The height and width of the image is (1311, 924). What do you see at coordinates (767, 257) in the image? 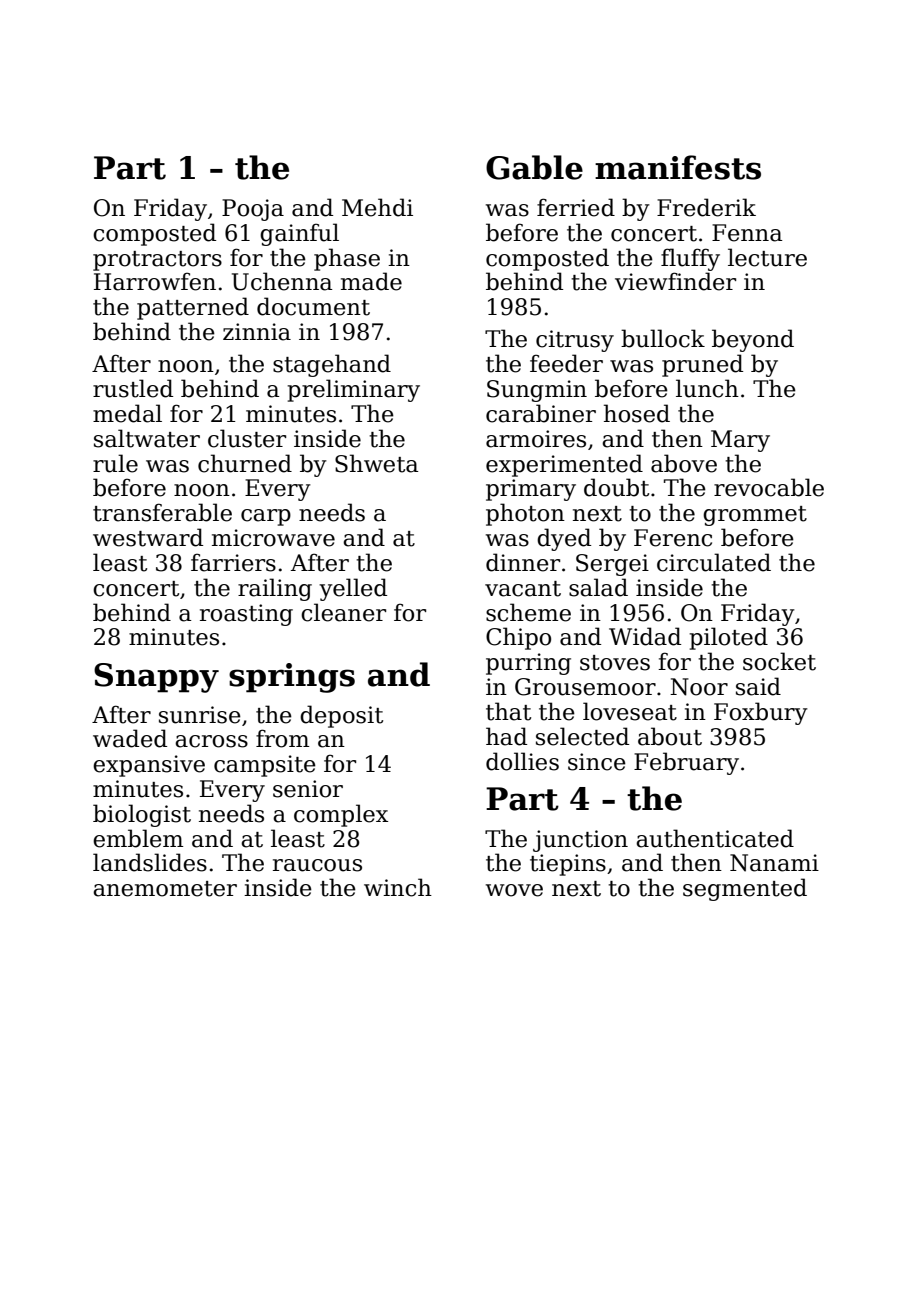
I see `lecture` at bounding box center [767, 257].
